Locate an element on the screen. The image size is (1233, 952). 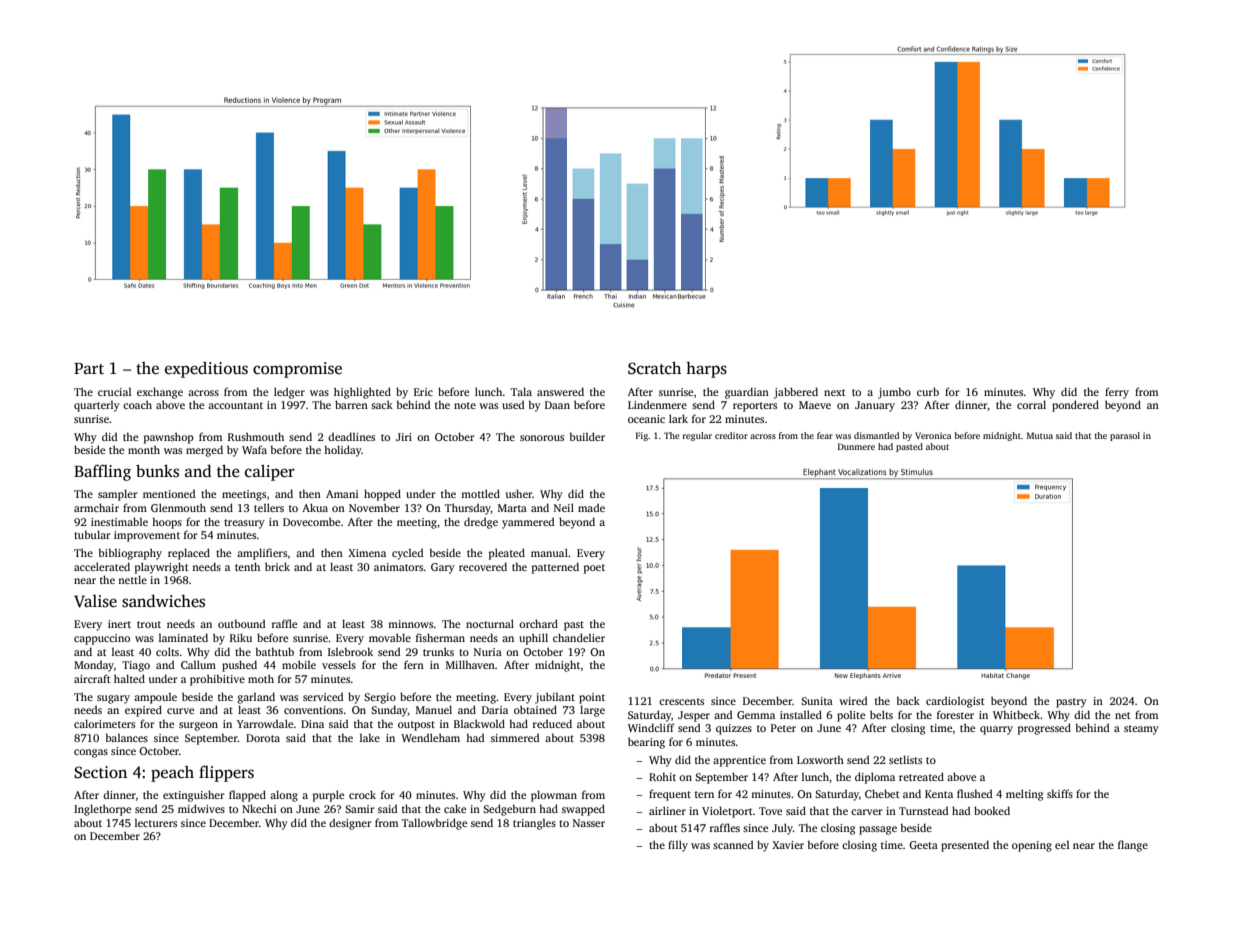
Daan is located at coordinates (557, 405).
